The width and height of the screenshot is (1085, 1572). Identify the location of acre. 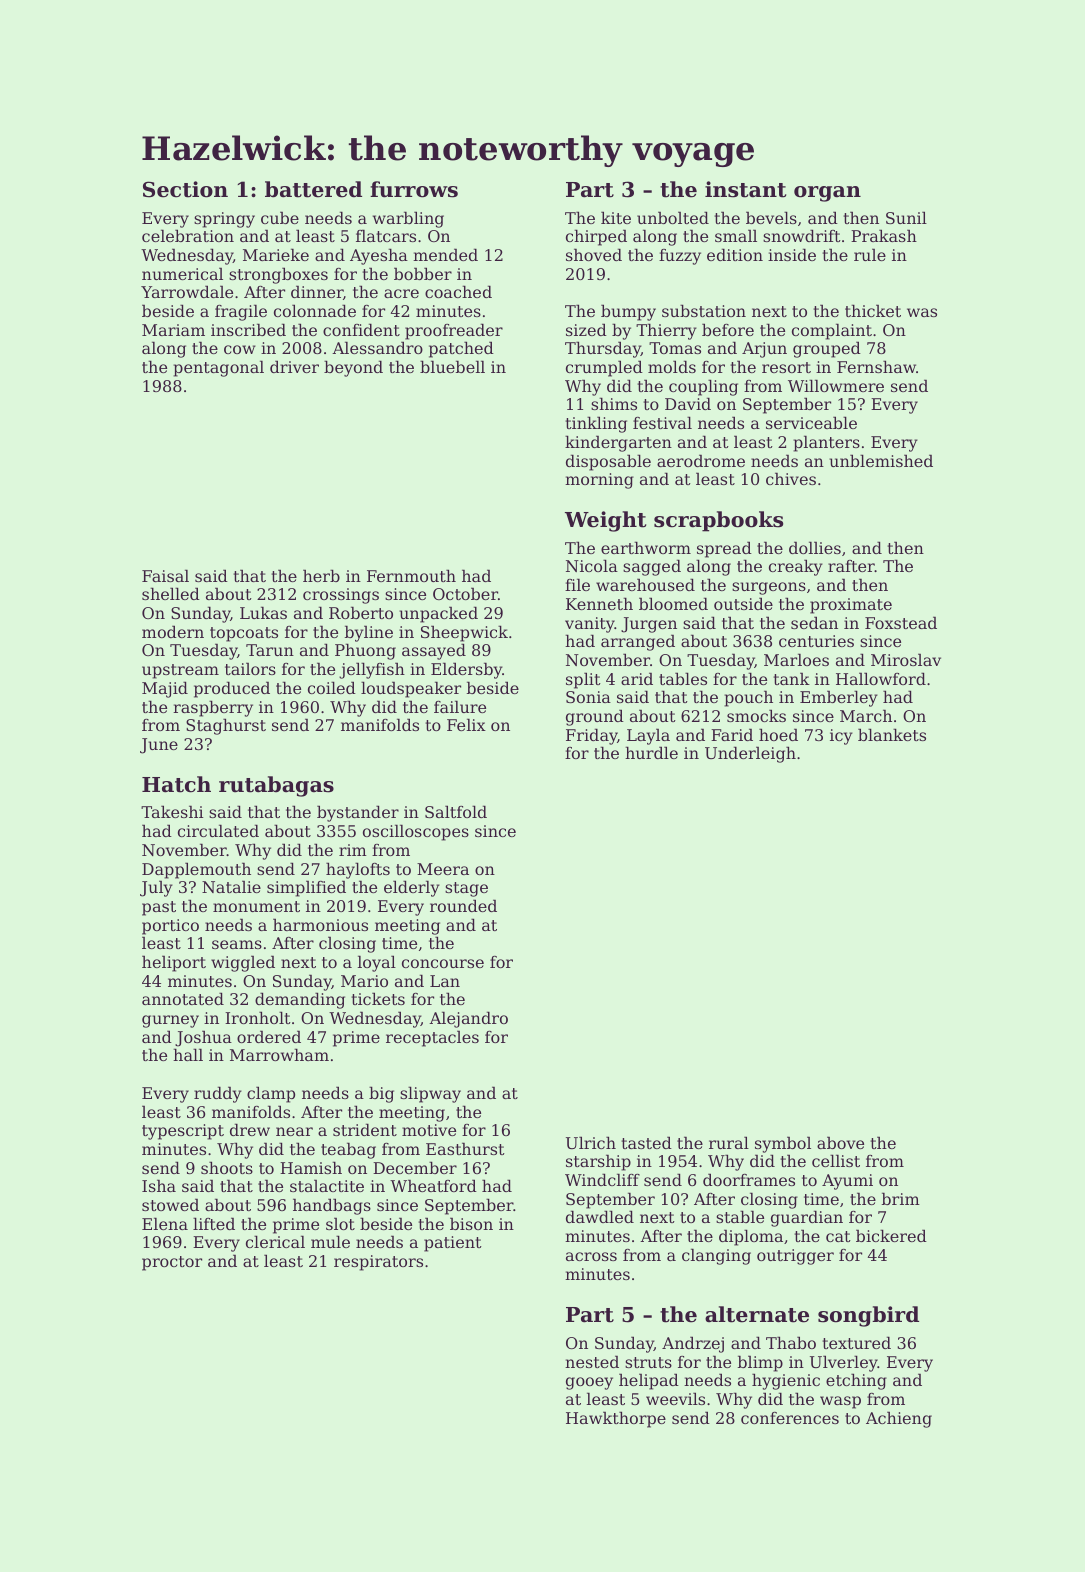
(401, 293).
